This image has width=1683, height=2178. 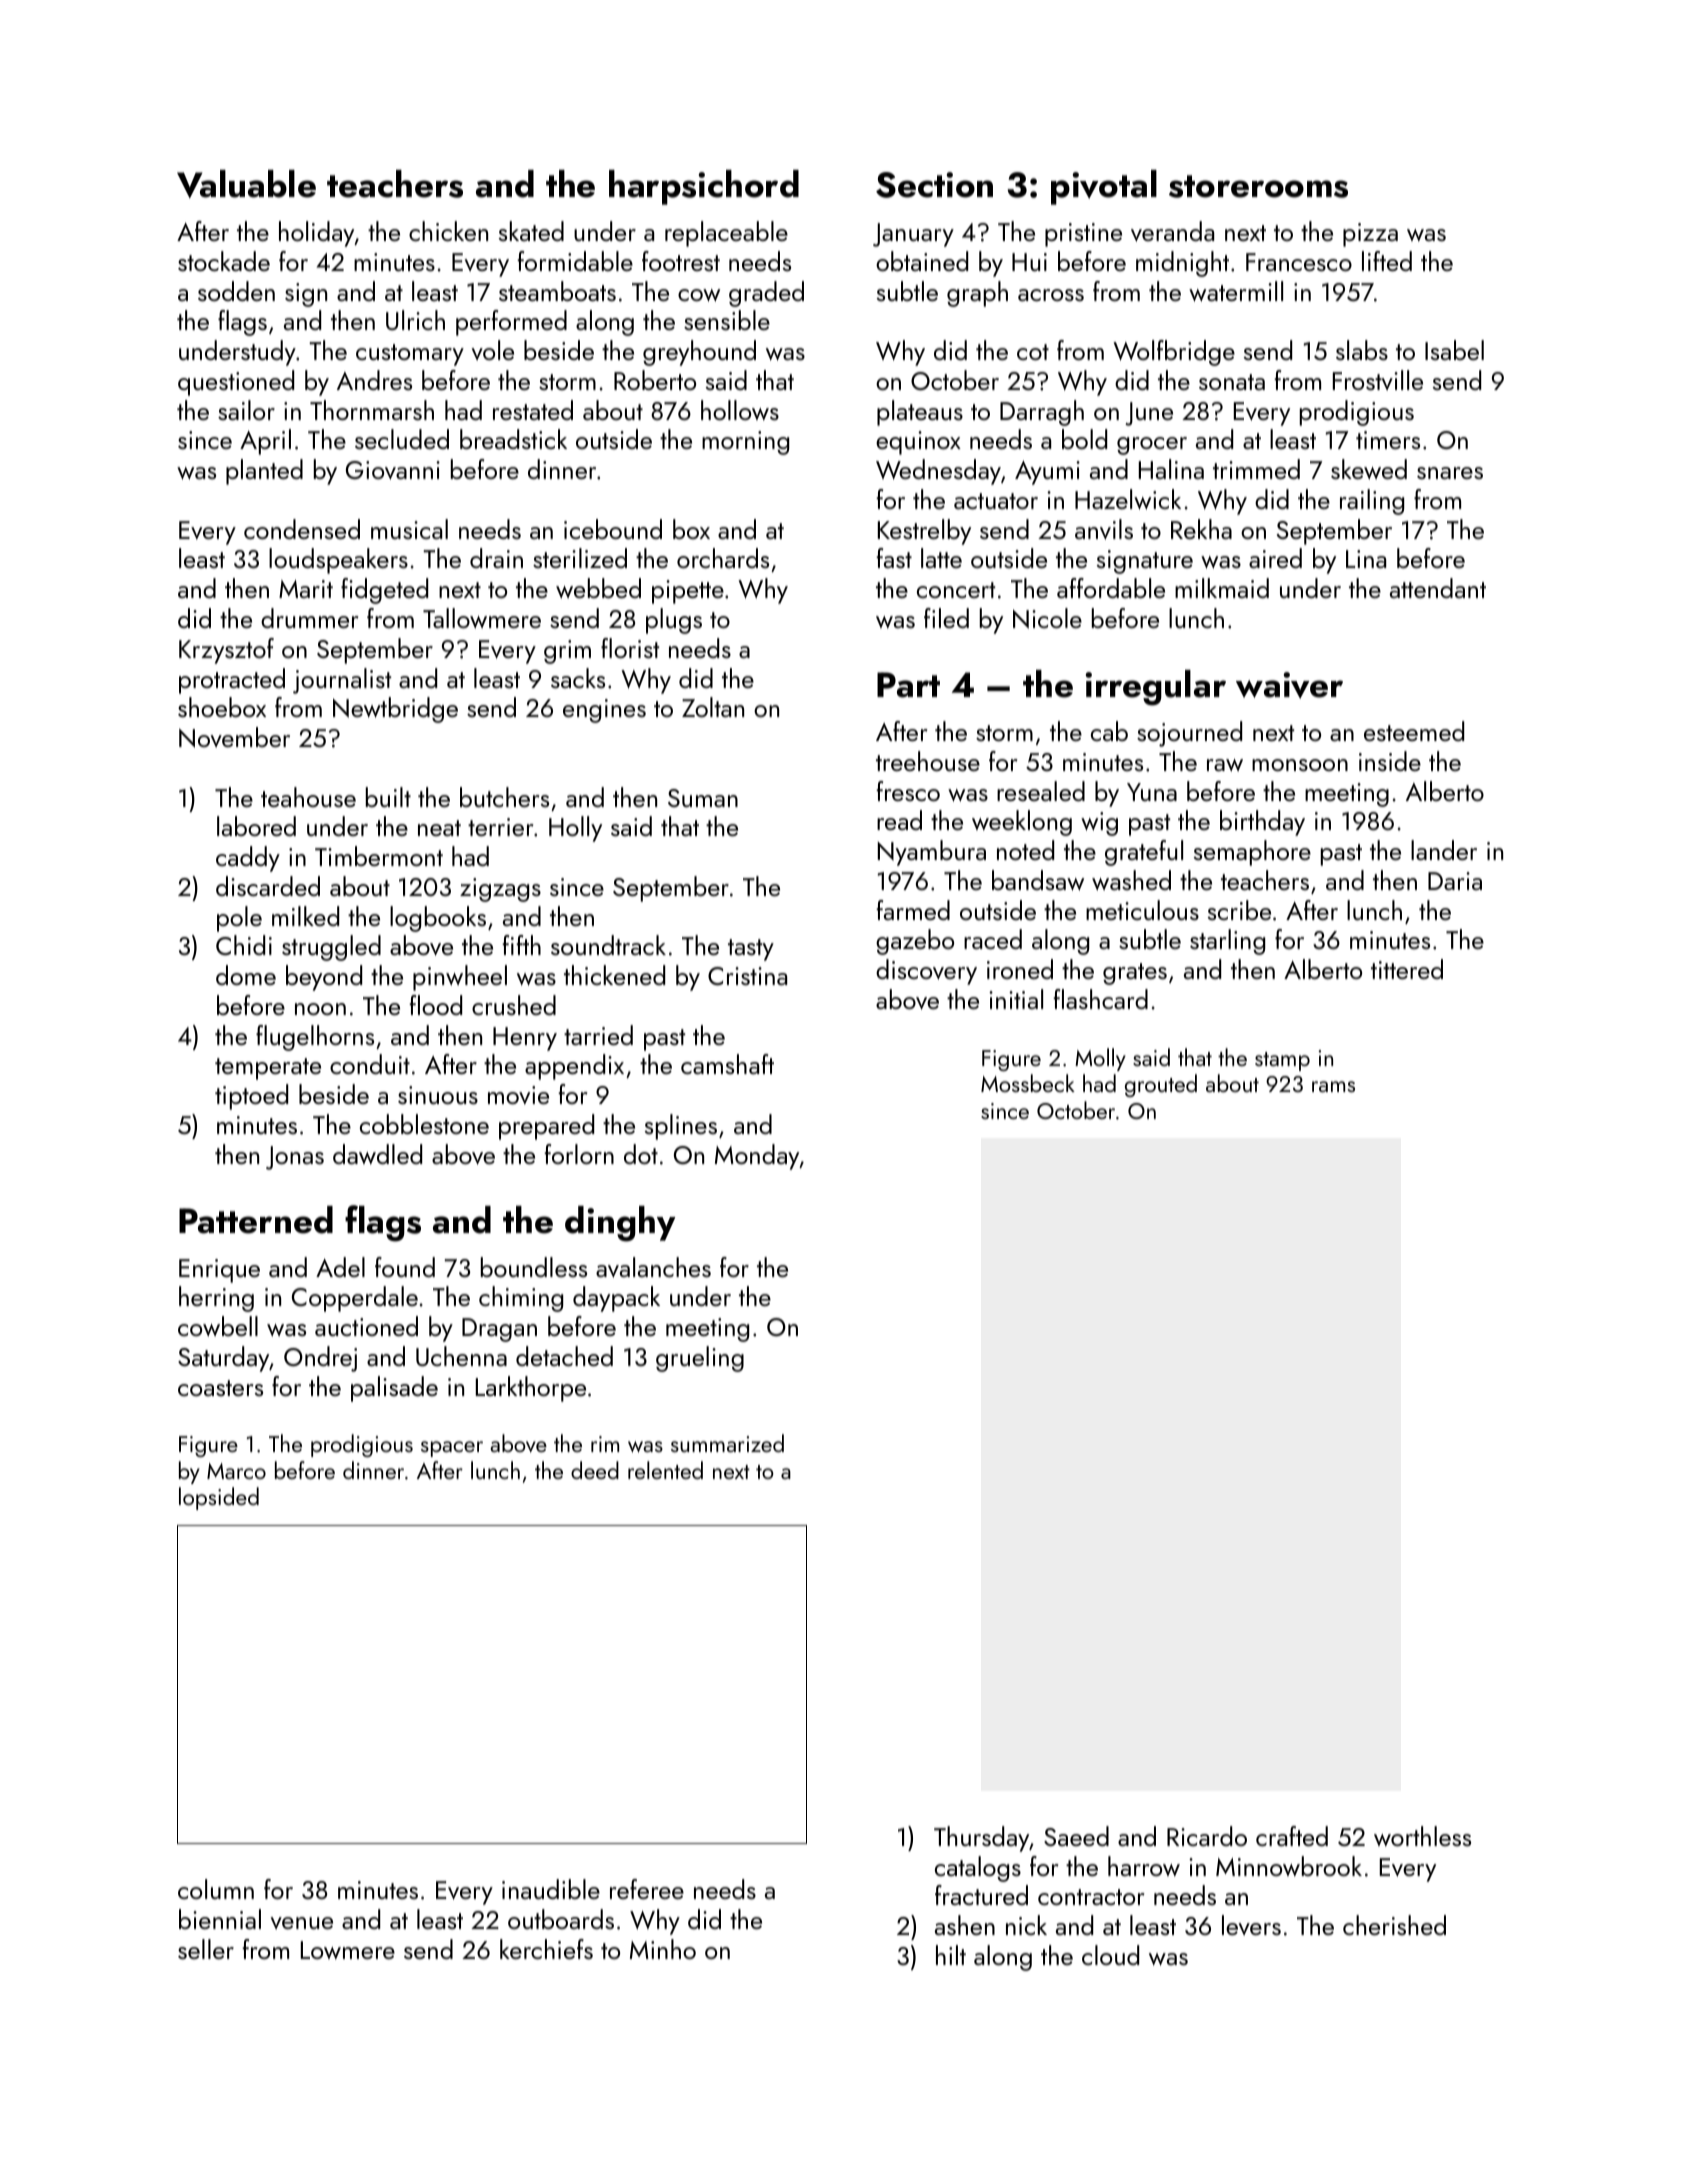 What do you see at coordinates (1182, 264) in the image?
I see `midnight` at bounding box center [1182, 264].
